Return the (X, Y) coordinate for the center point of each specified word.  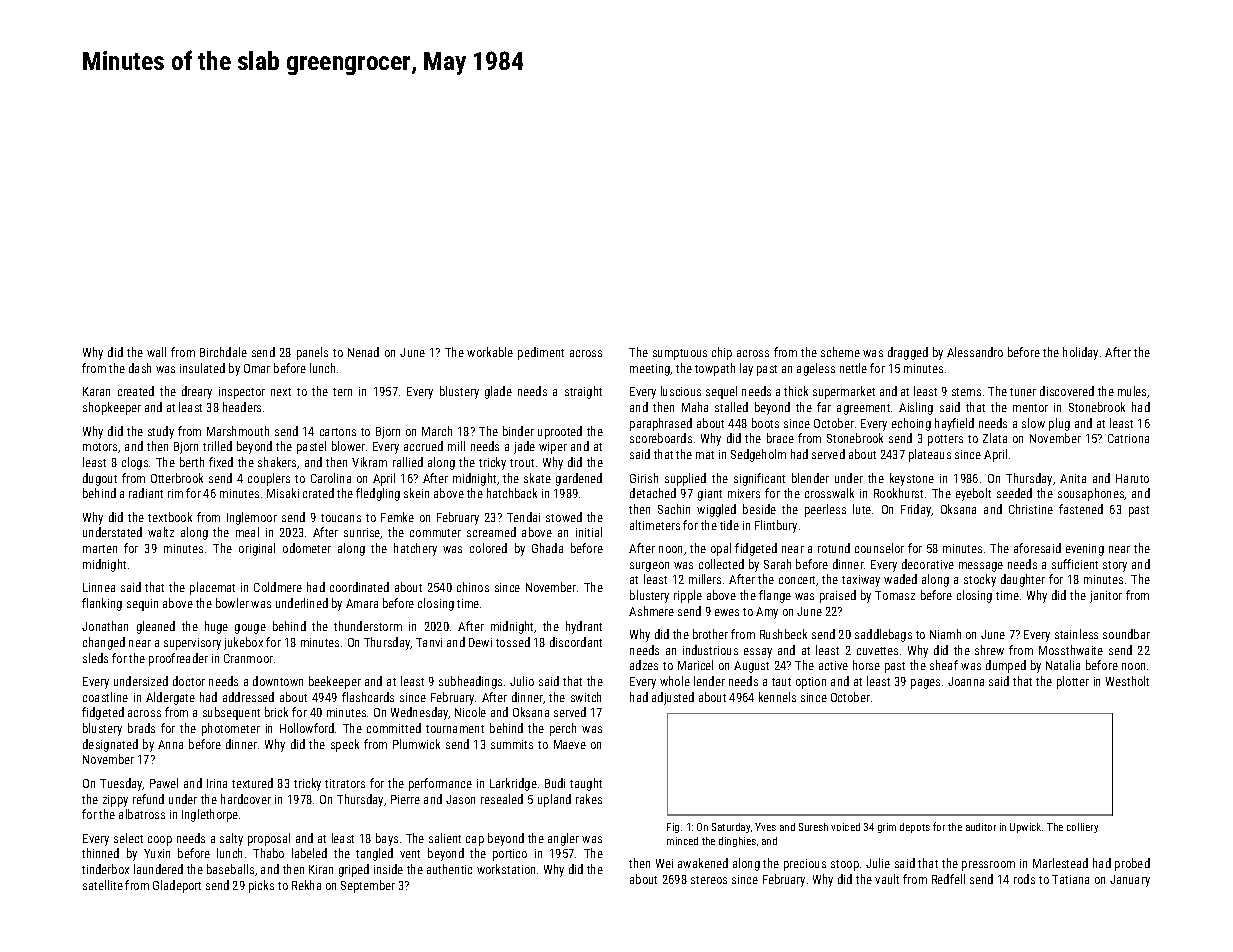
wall (156, 352)
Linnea (99, 587)
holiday (1080, 353)
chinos (473, 587)
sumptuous (680, 354)
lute (862, 509)
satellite (103, 885)
